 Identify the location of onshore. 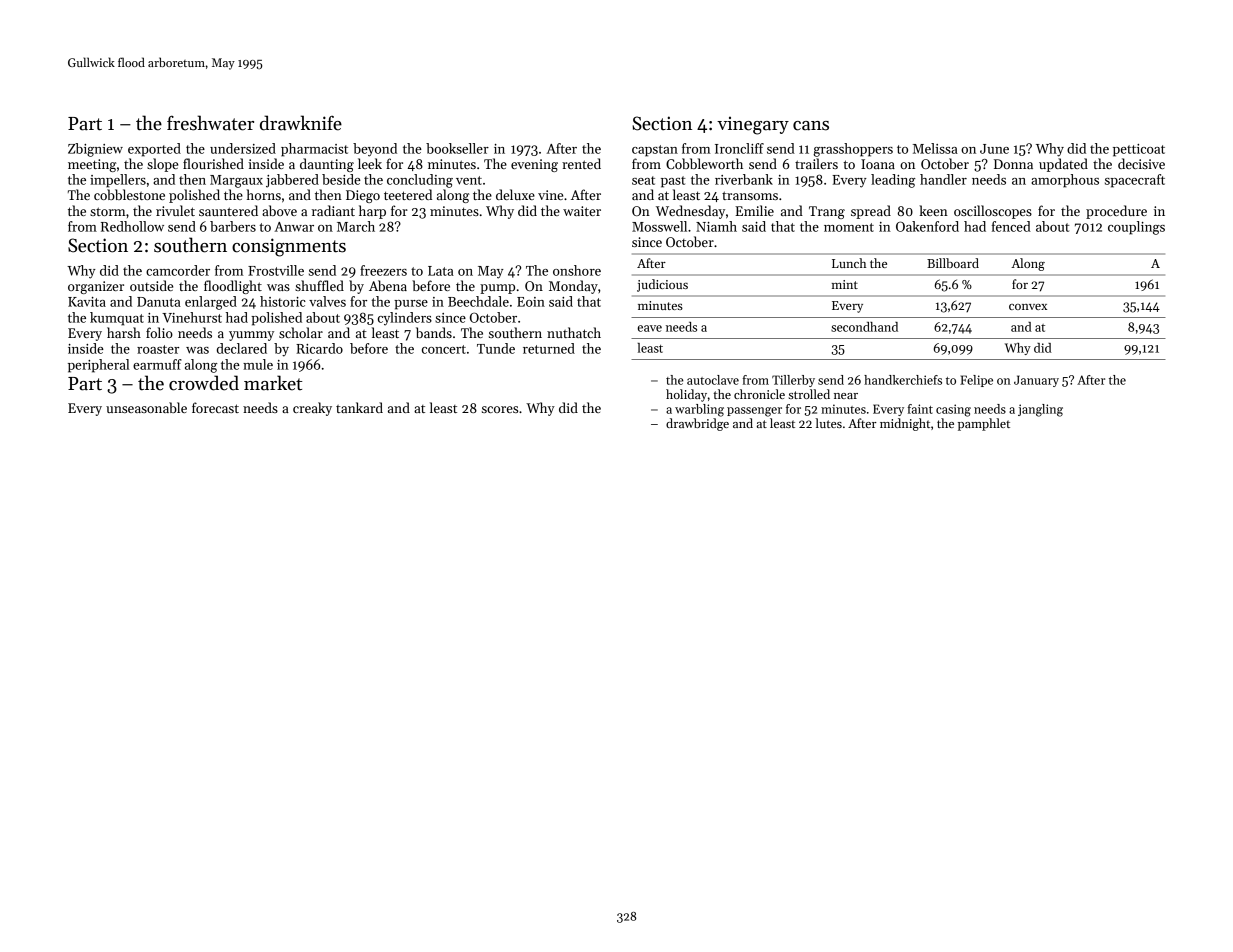
(577, 270).
